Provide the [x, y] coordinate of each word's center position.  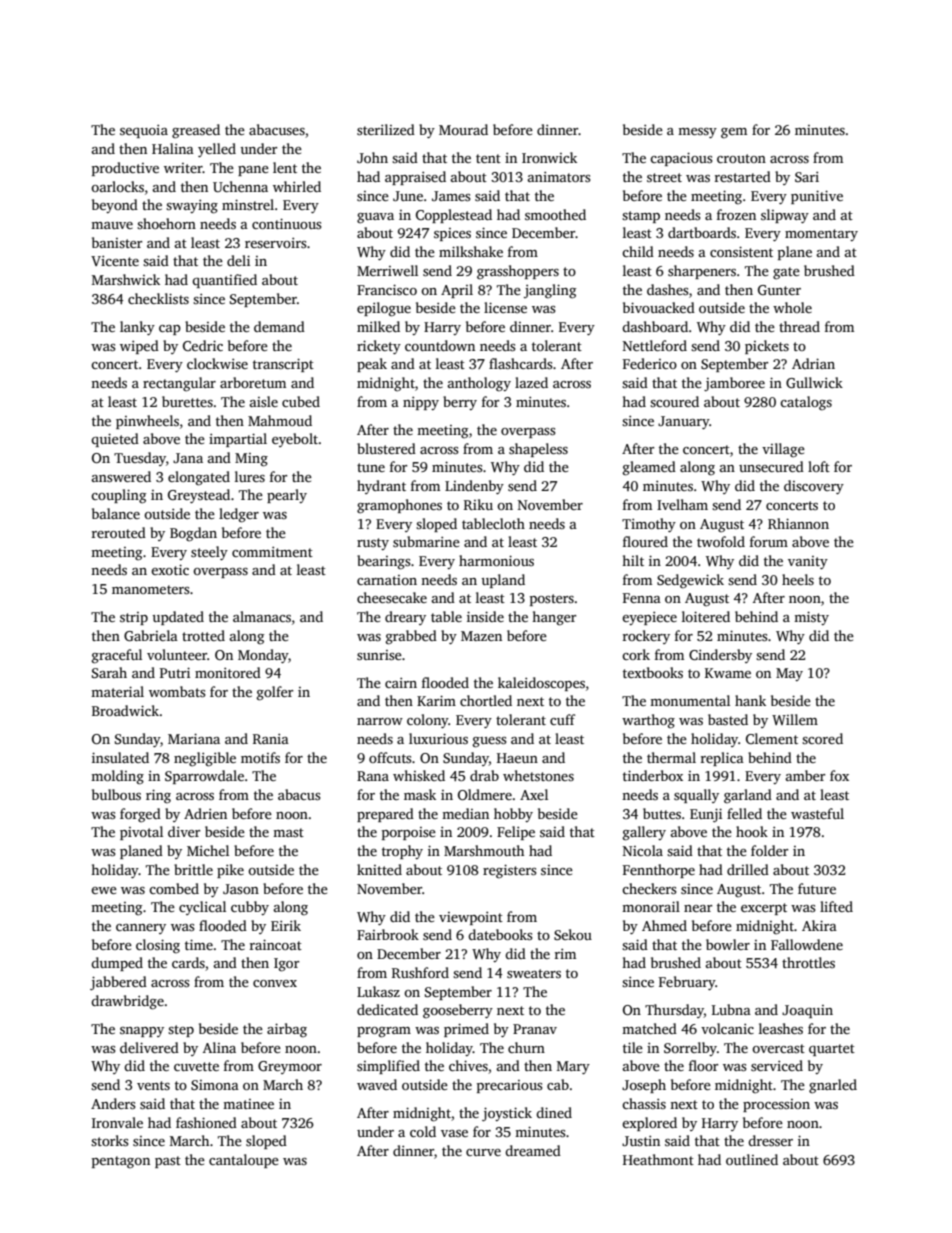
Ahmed [664, 925]
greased [196, 131]
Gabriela [151, 635]
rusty [373, 544]
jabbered [118, 983]
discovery [814, 487]
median [465, 813]
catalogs [806, 403]
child [638, 251]
